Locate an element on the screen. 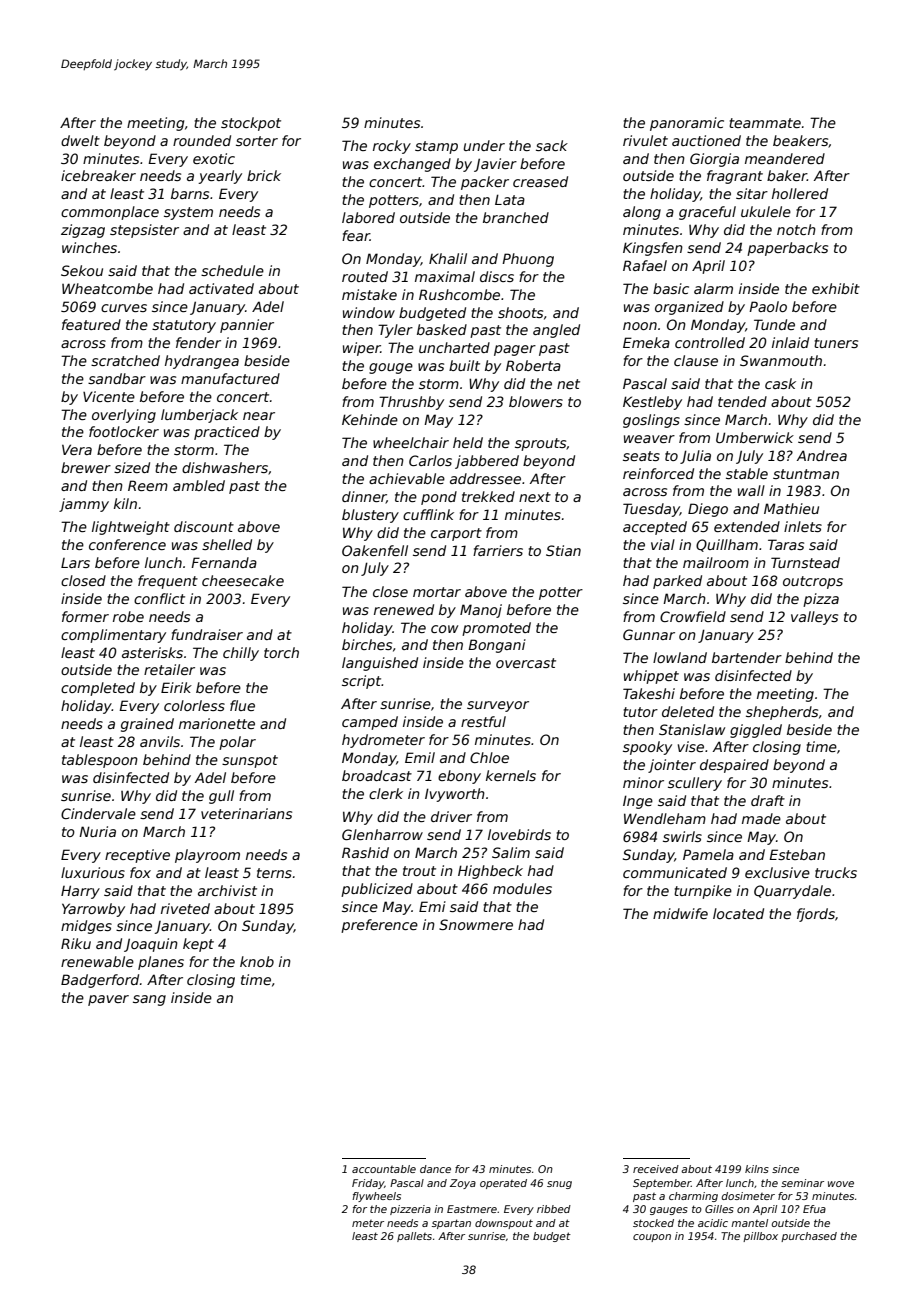 Image resolution: width=924 pixels, height=1308 pixels. preference is located at coordinates (379, 926).
